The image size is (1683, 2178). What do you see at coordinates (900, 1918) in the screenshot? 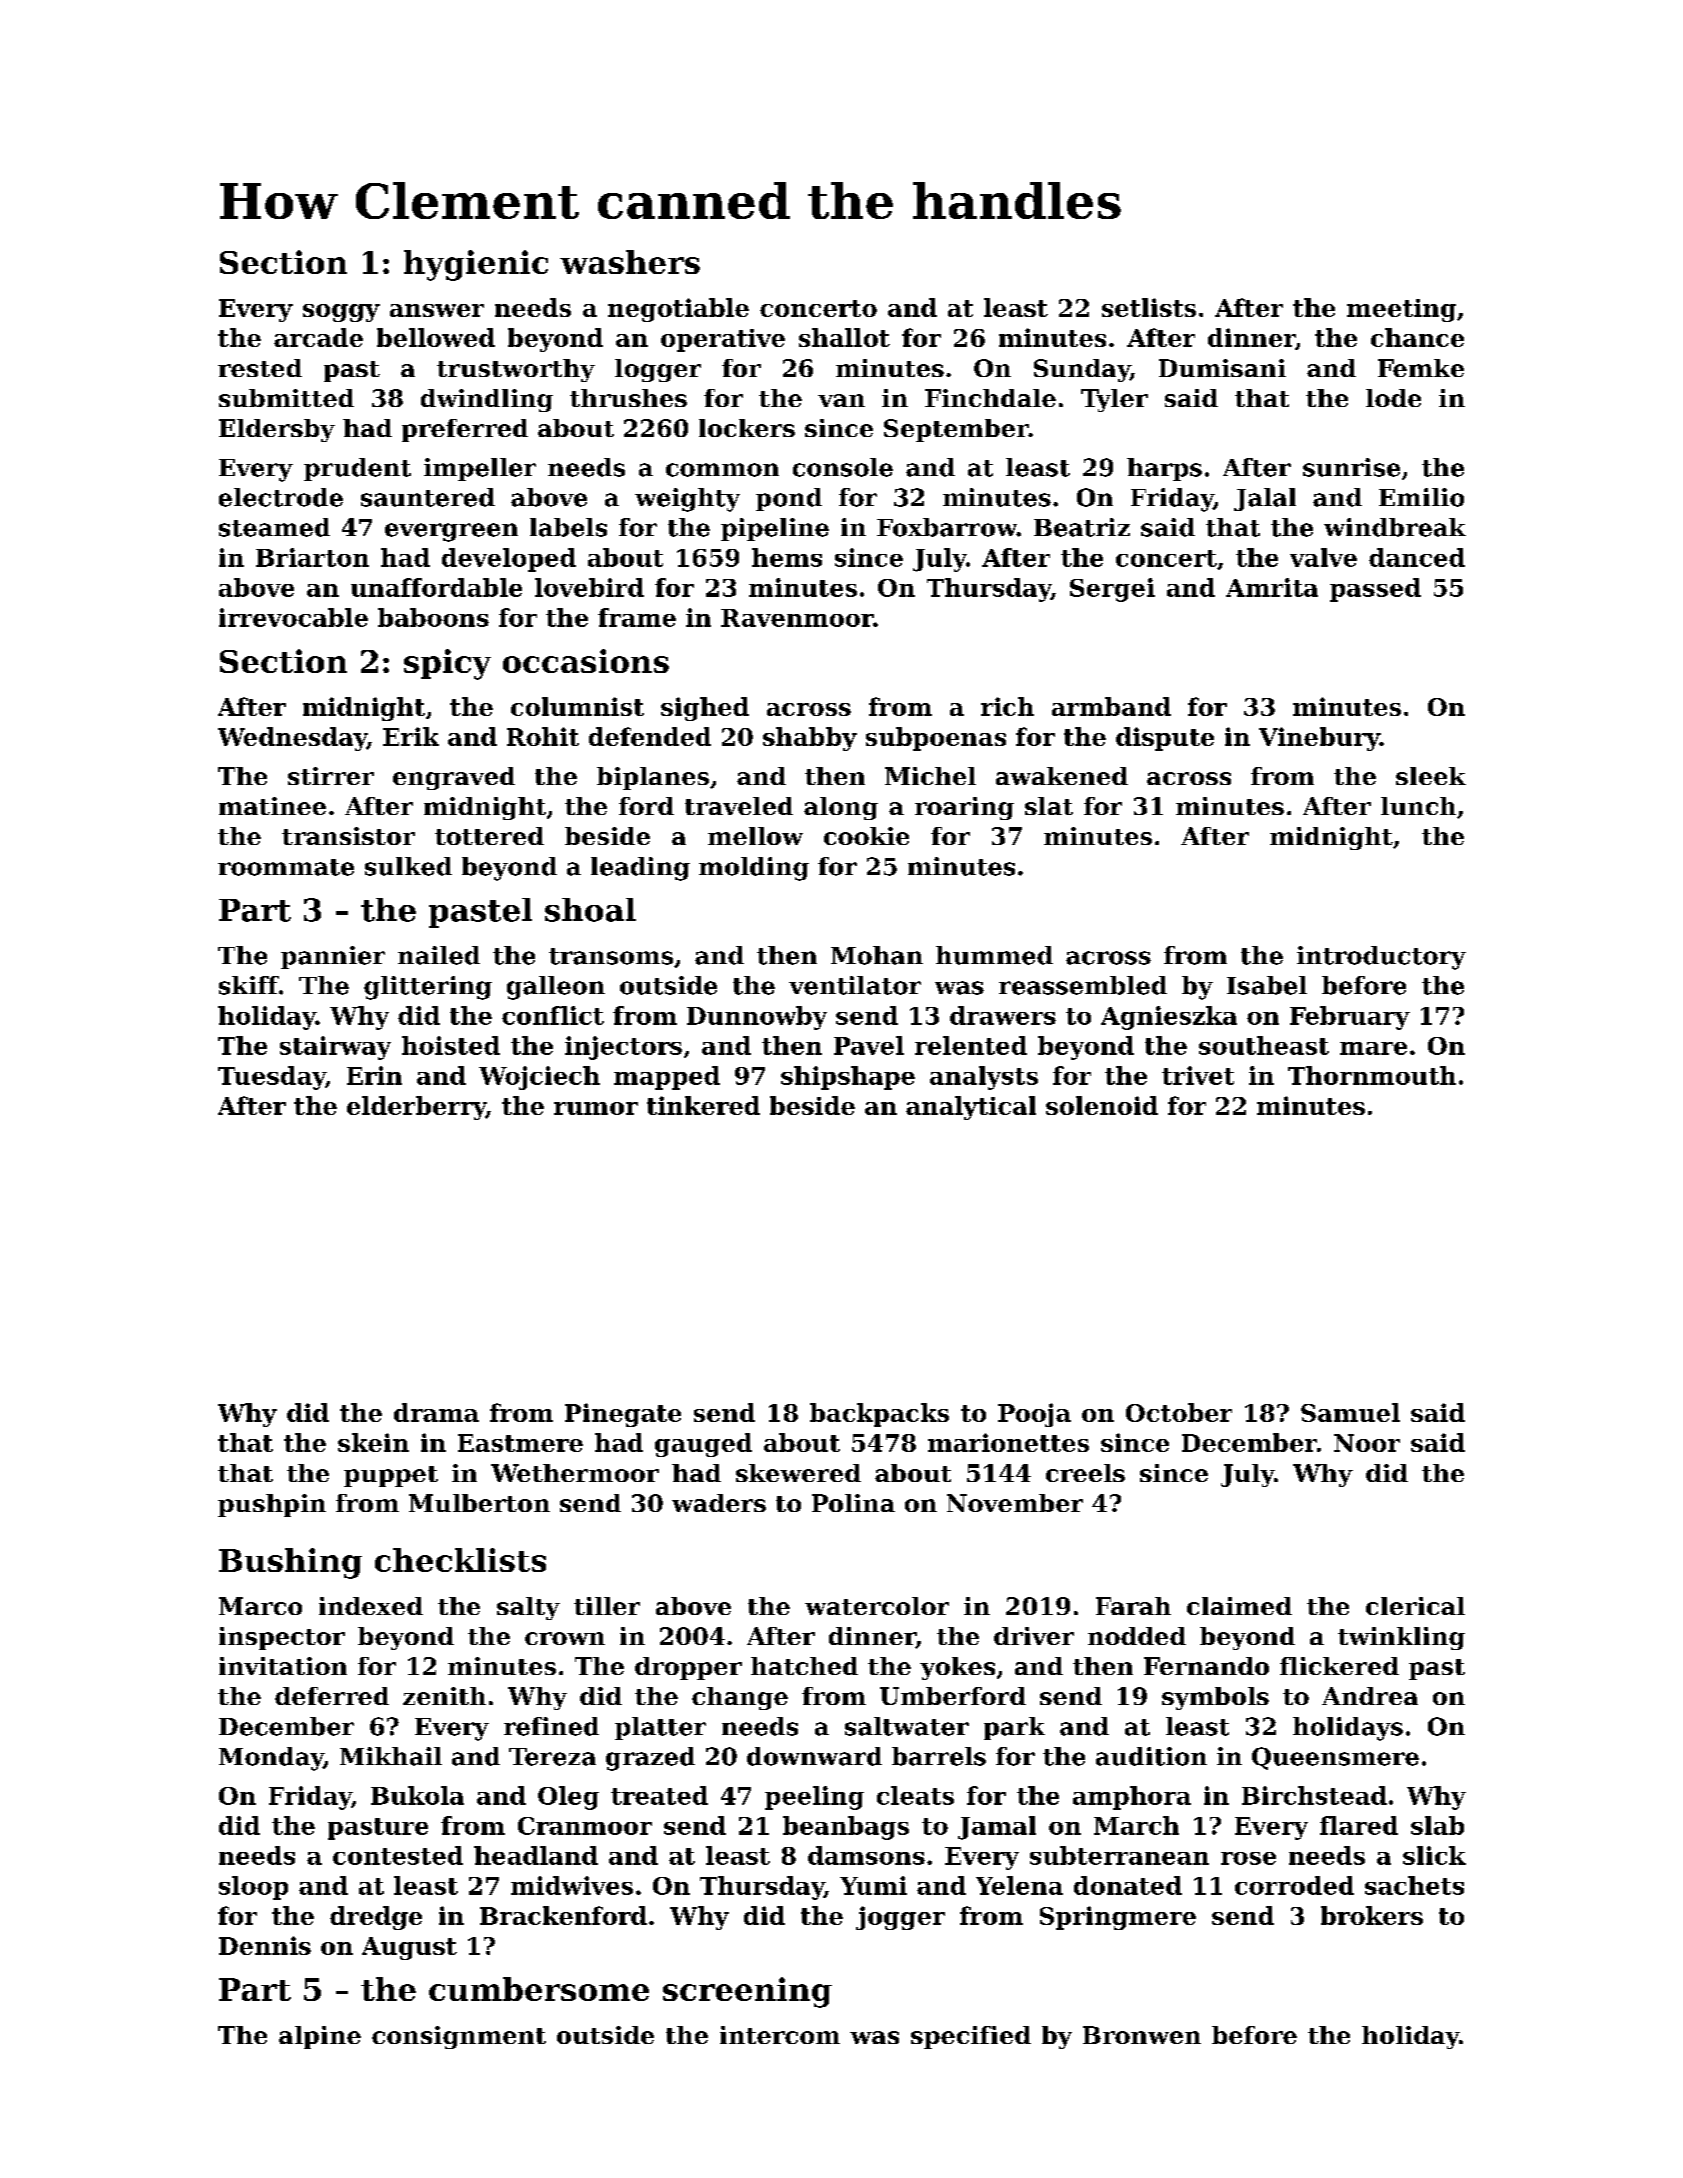
I see `jogger` at bounding box center [900, 1918].
